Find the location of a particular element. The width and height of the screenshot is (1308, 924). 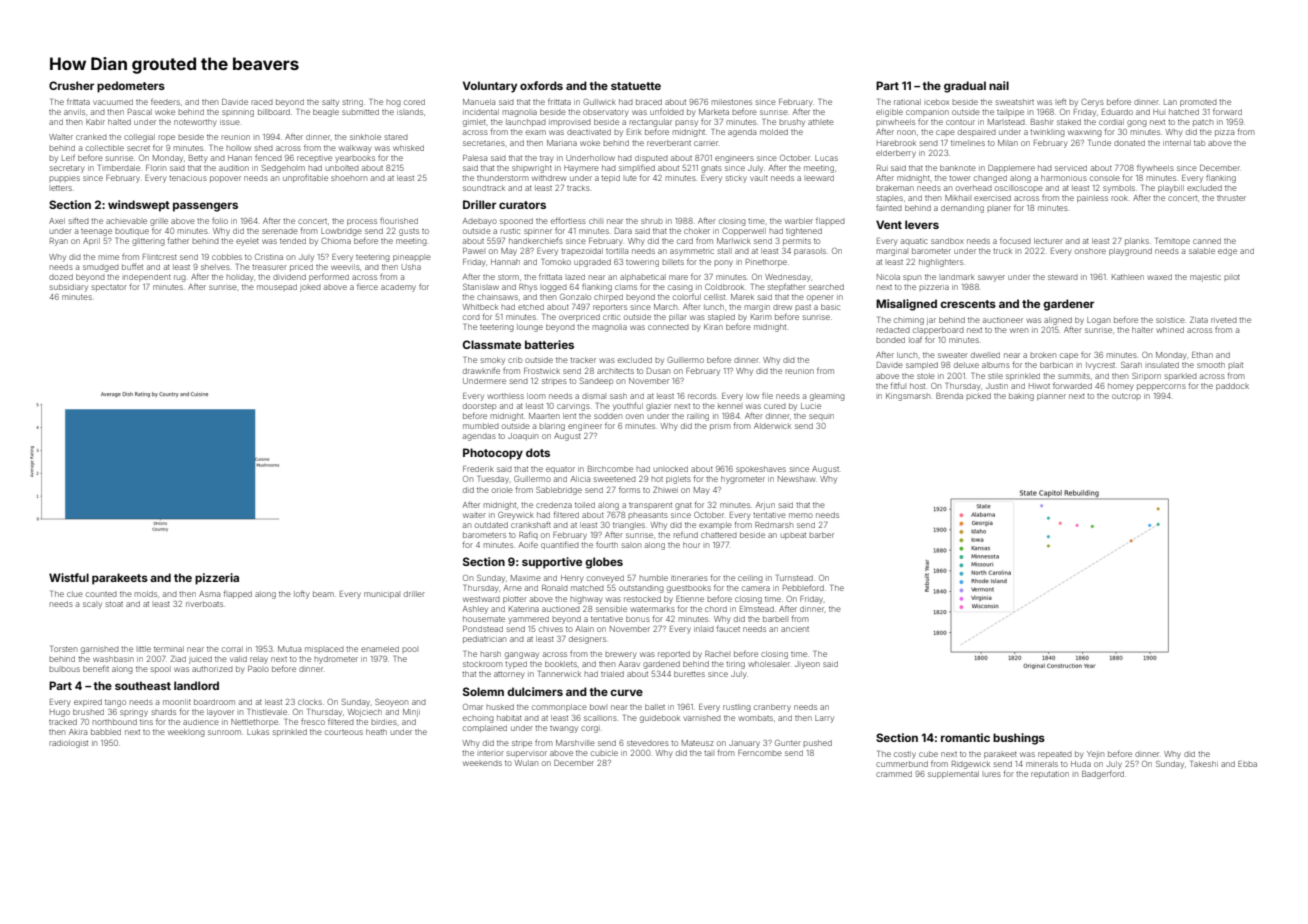

nail is located at coordinates (999, 85).
